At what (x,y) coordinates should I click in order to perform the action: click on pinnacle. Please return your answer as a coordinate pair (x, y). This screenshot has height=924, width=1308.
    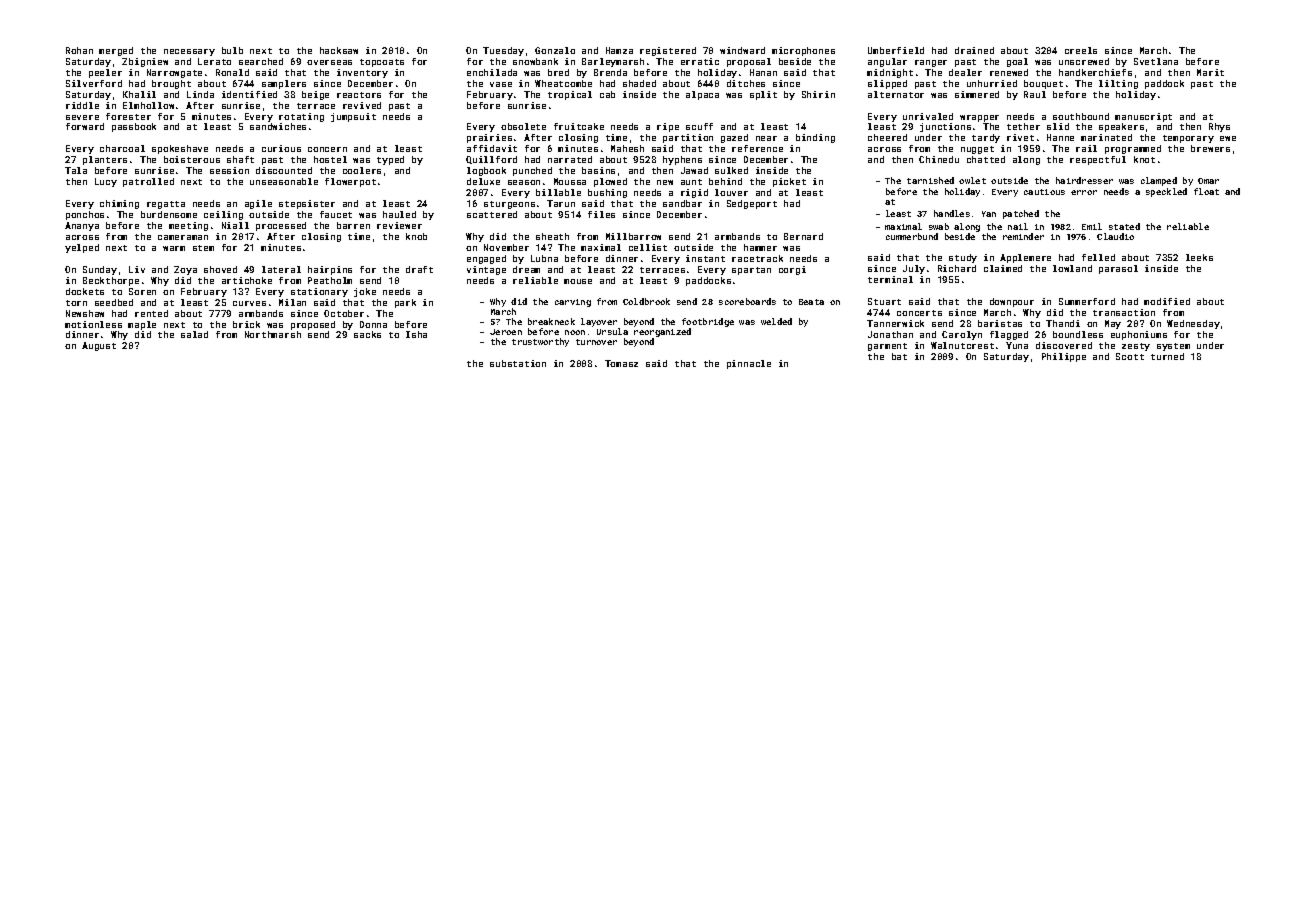
    Looking at the image, I should click on (749, 364).
